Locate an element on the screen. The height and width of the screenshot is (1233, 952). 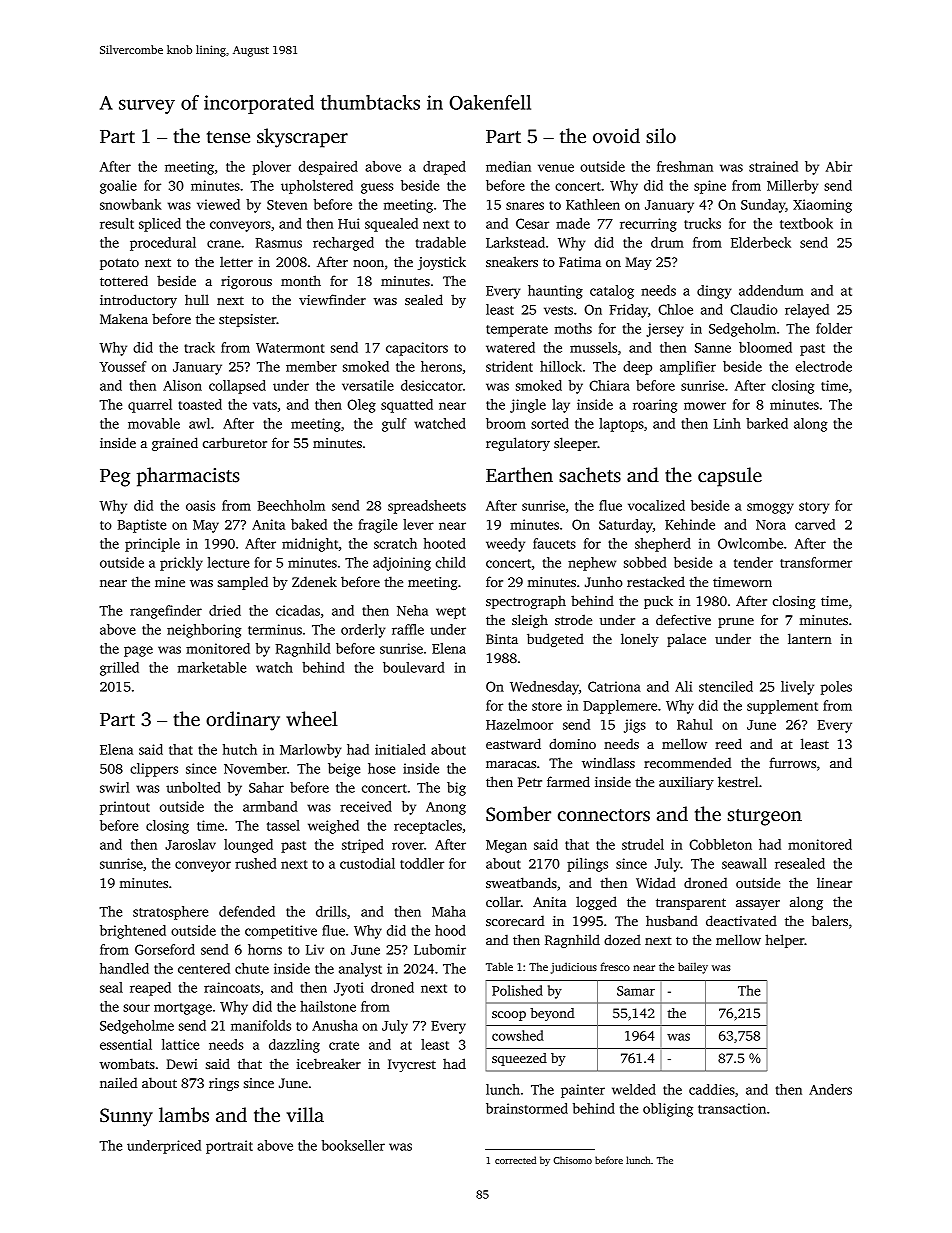
Anders is located at coordinates (830, 1089).
